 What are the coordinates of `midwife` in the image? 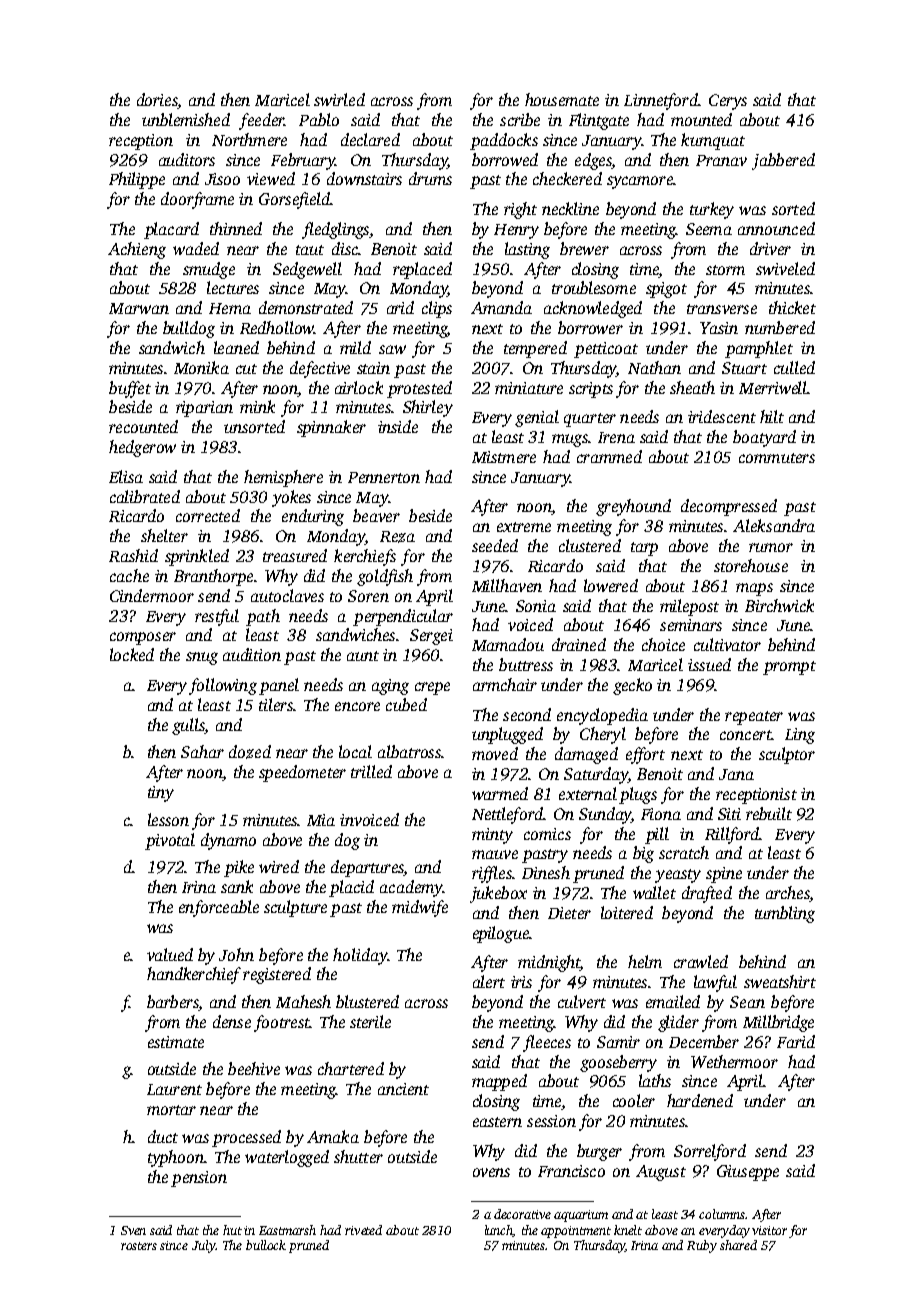 It's located at (420, 908).
